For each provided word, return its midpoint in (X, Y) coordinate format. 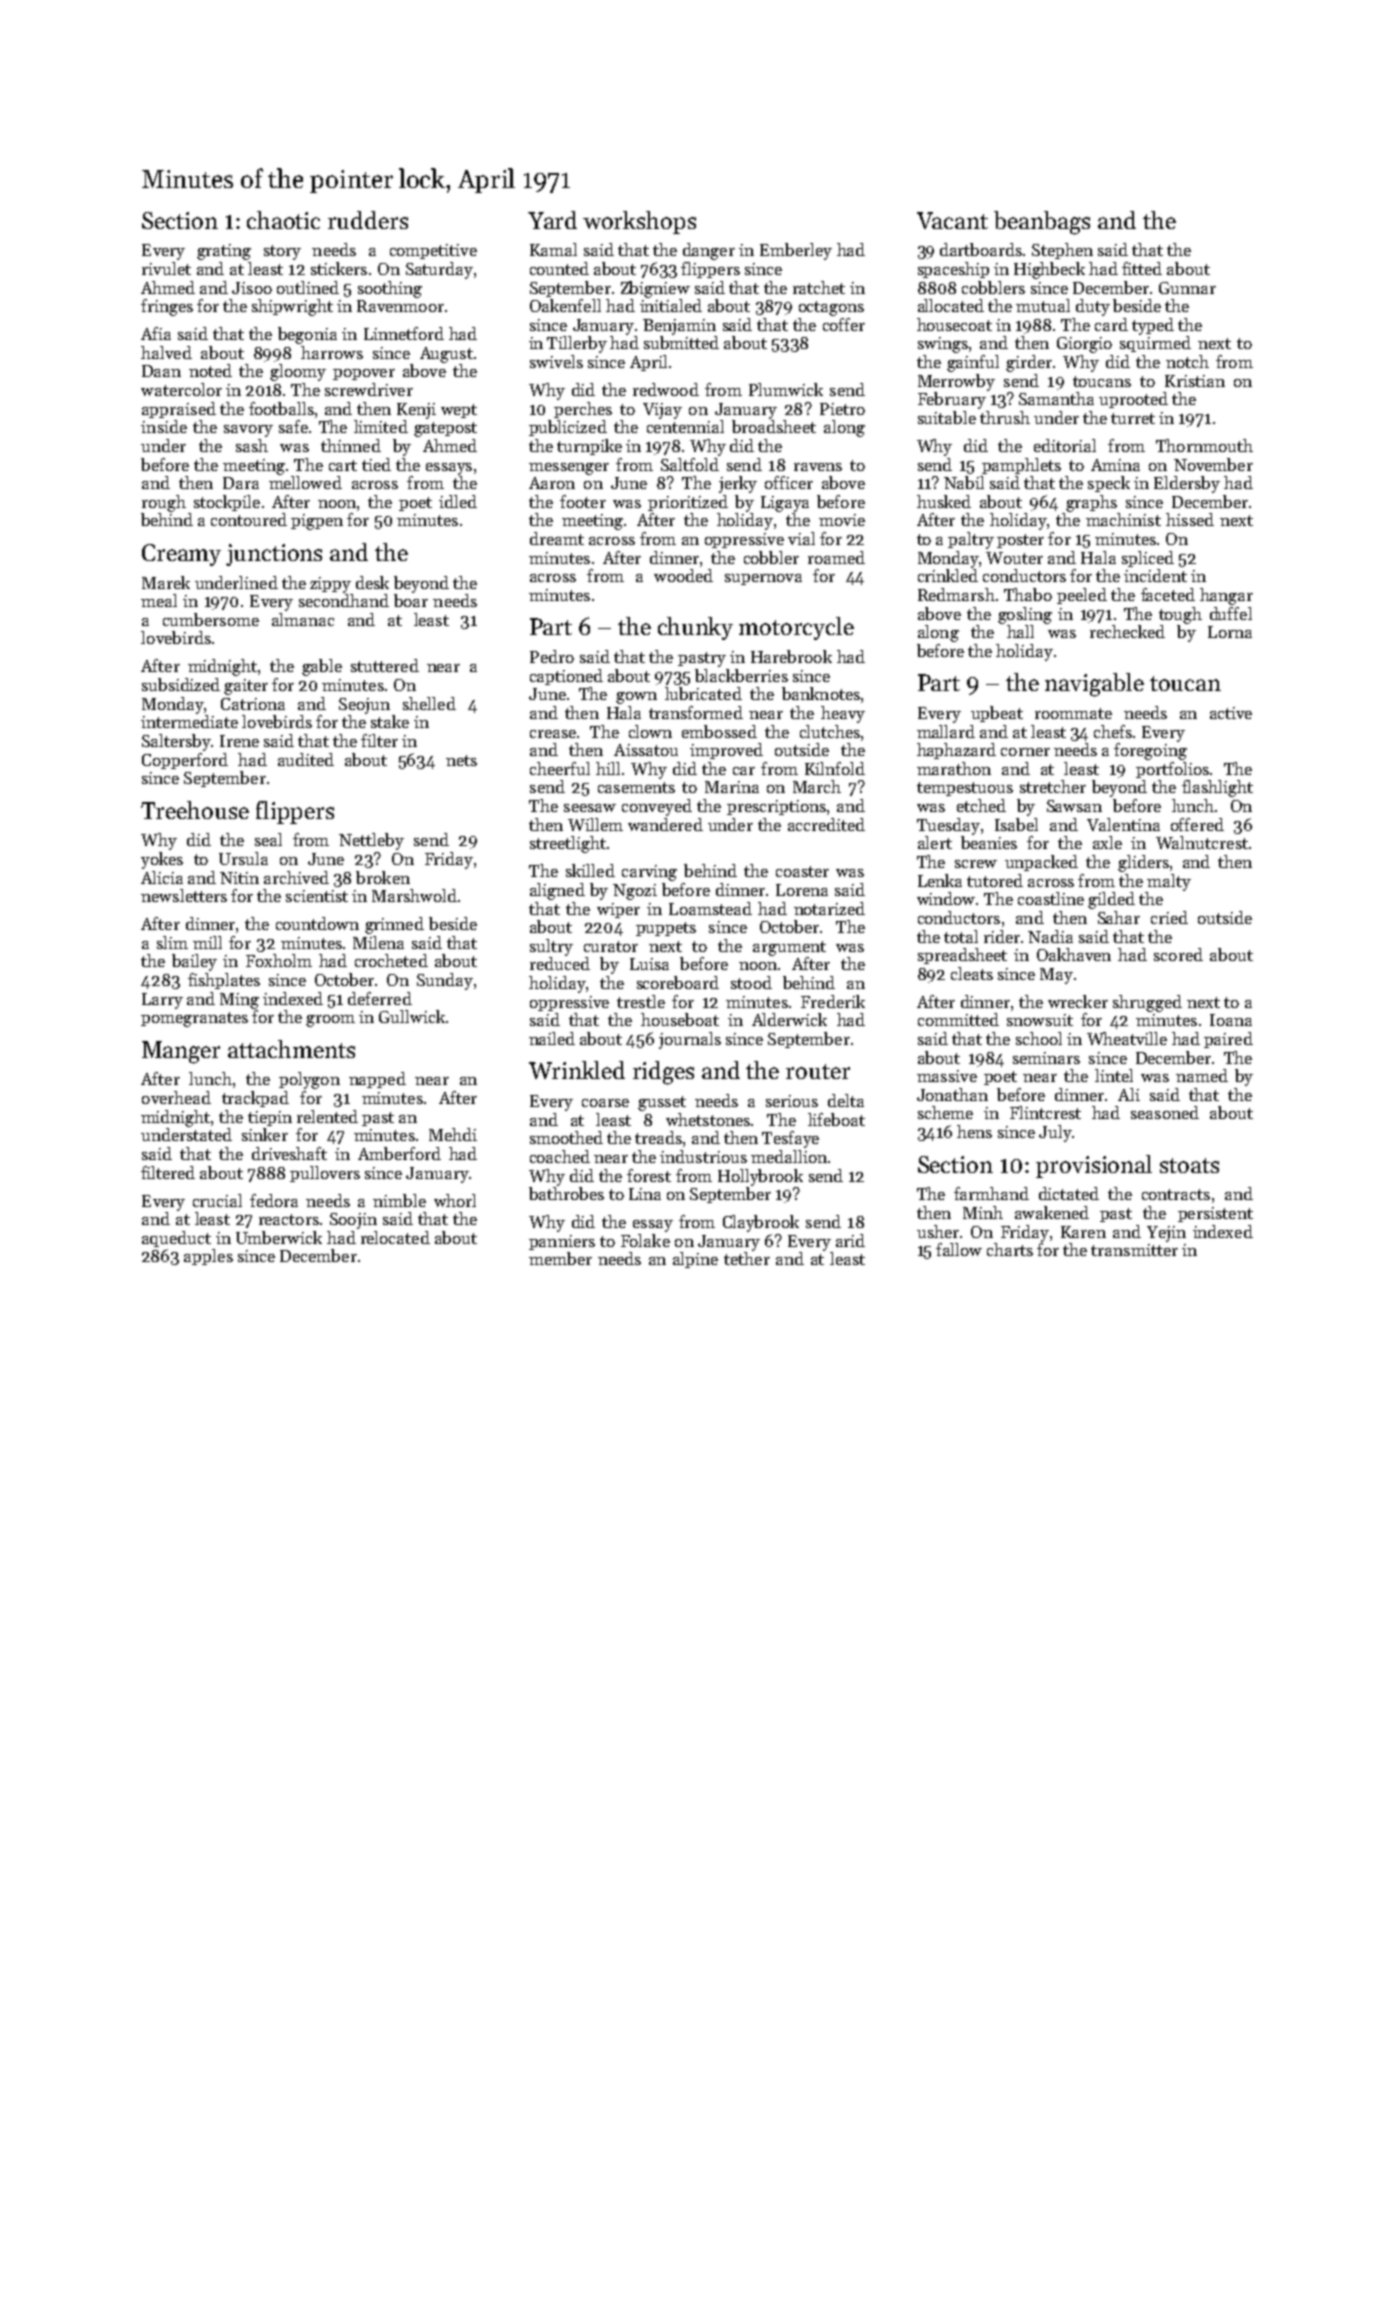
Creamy (181, 555)
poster (1020, 541)
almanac (303, 619)
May (1056, 976)
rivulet (166, 268)
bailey (194, 962)
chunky (695, 628)
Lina (645, 1194)
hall (1020, 631)
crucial (217, 1200)
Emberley (796, 251)
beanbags (1042, 223)
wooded (683, 575)
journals (690, 1040)
